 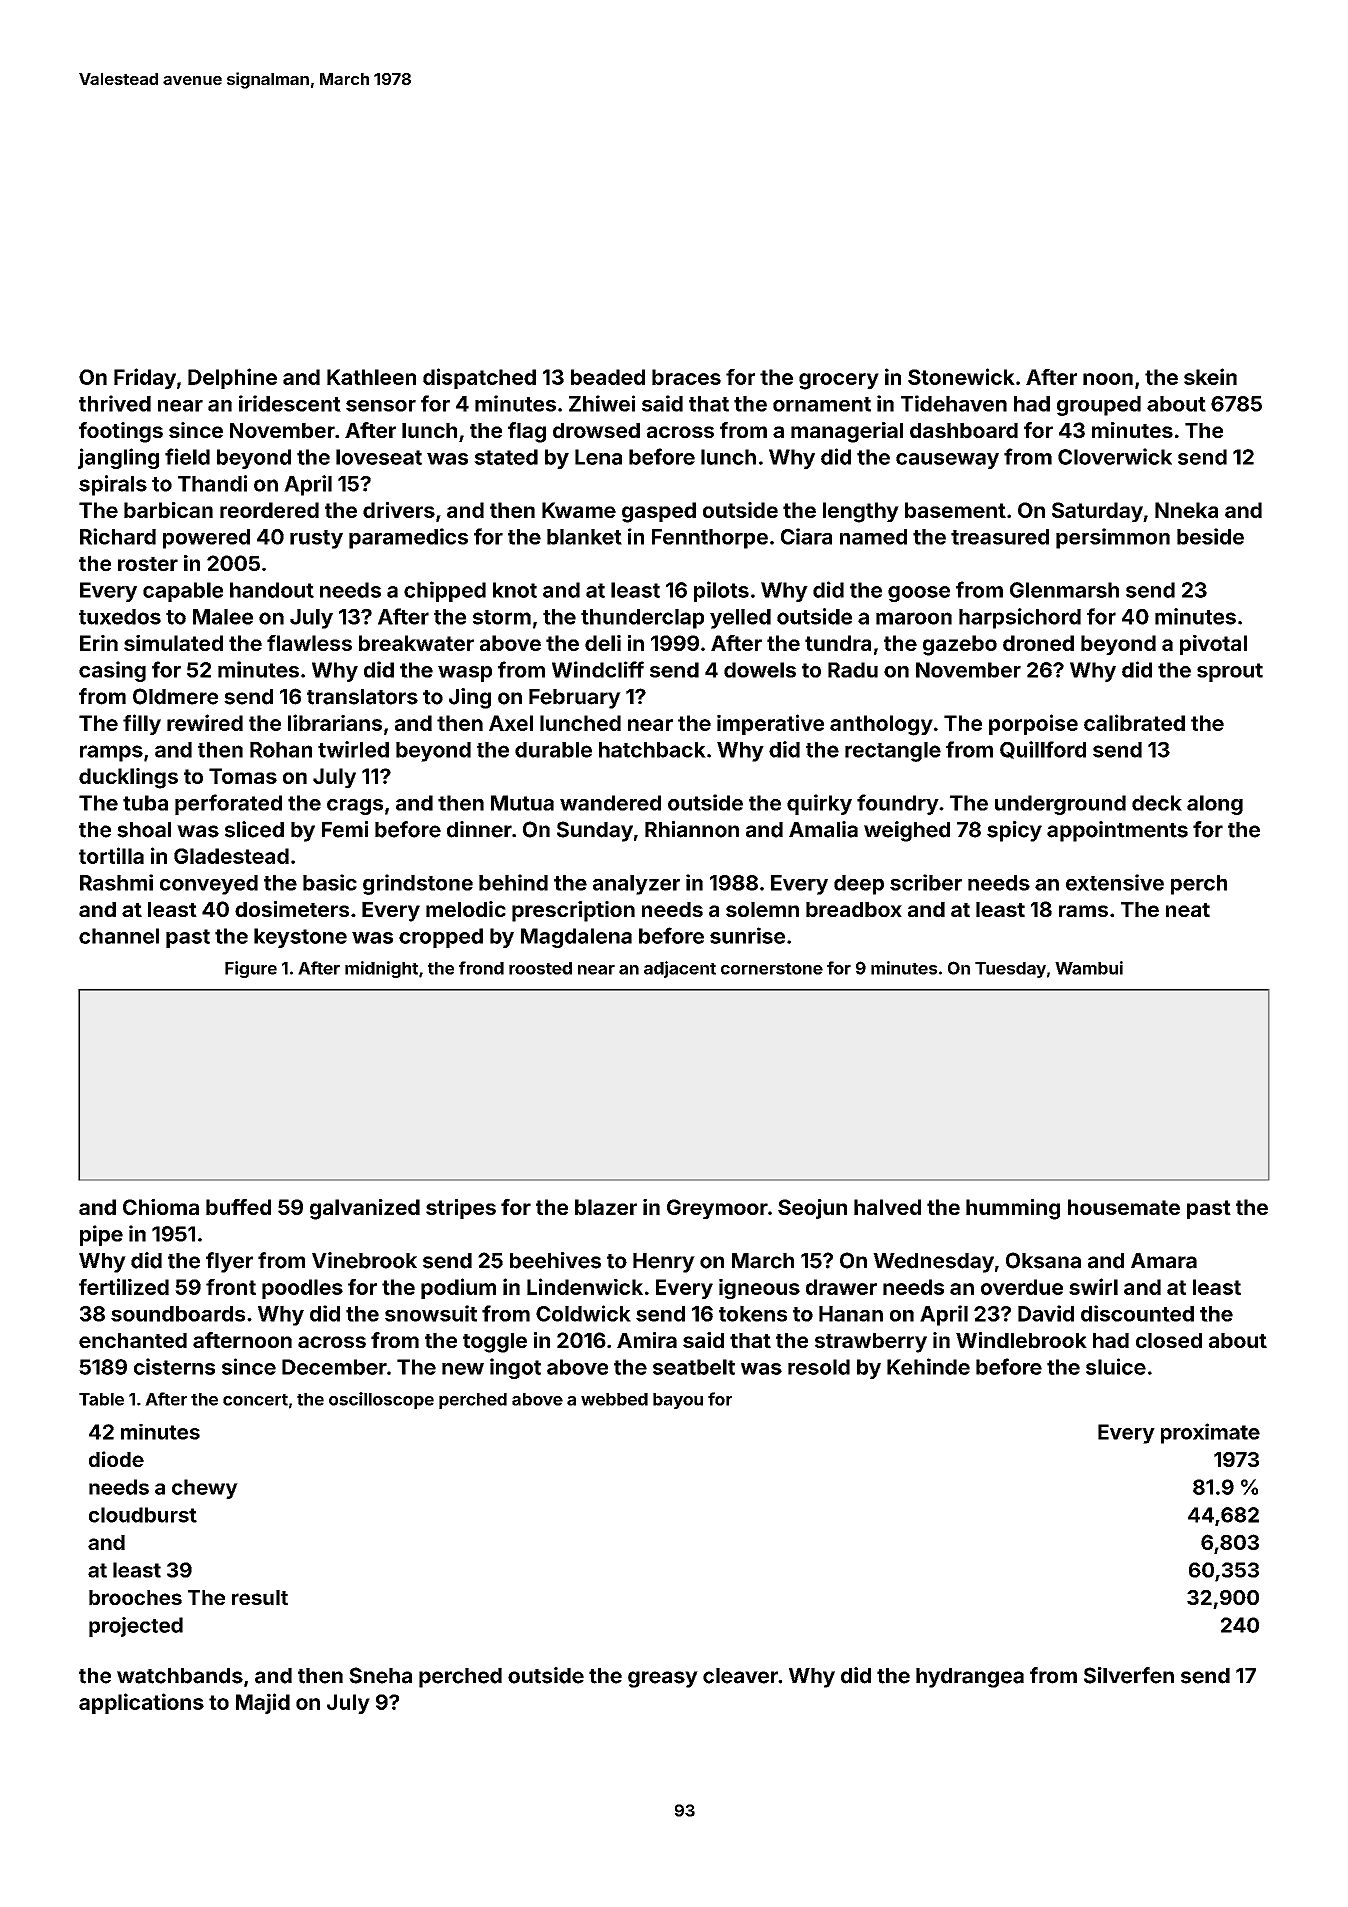 What do you see at coordinates (290, 403) in the page?
I see `iridescent` at bounding box center [290, 403].
